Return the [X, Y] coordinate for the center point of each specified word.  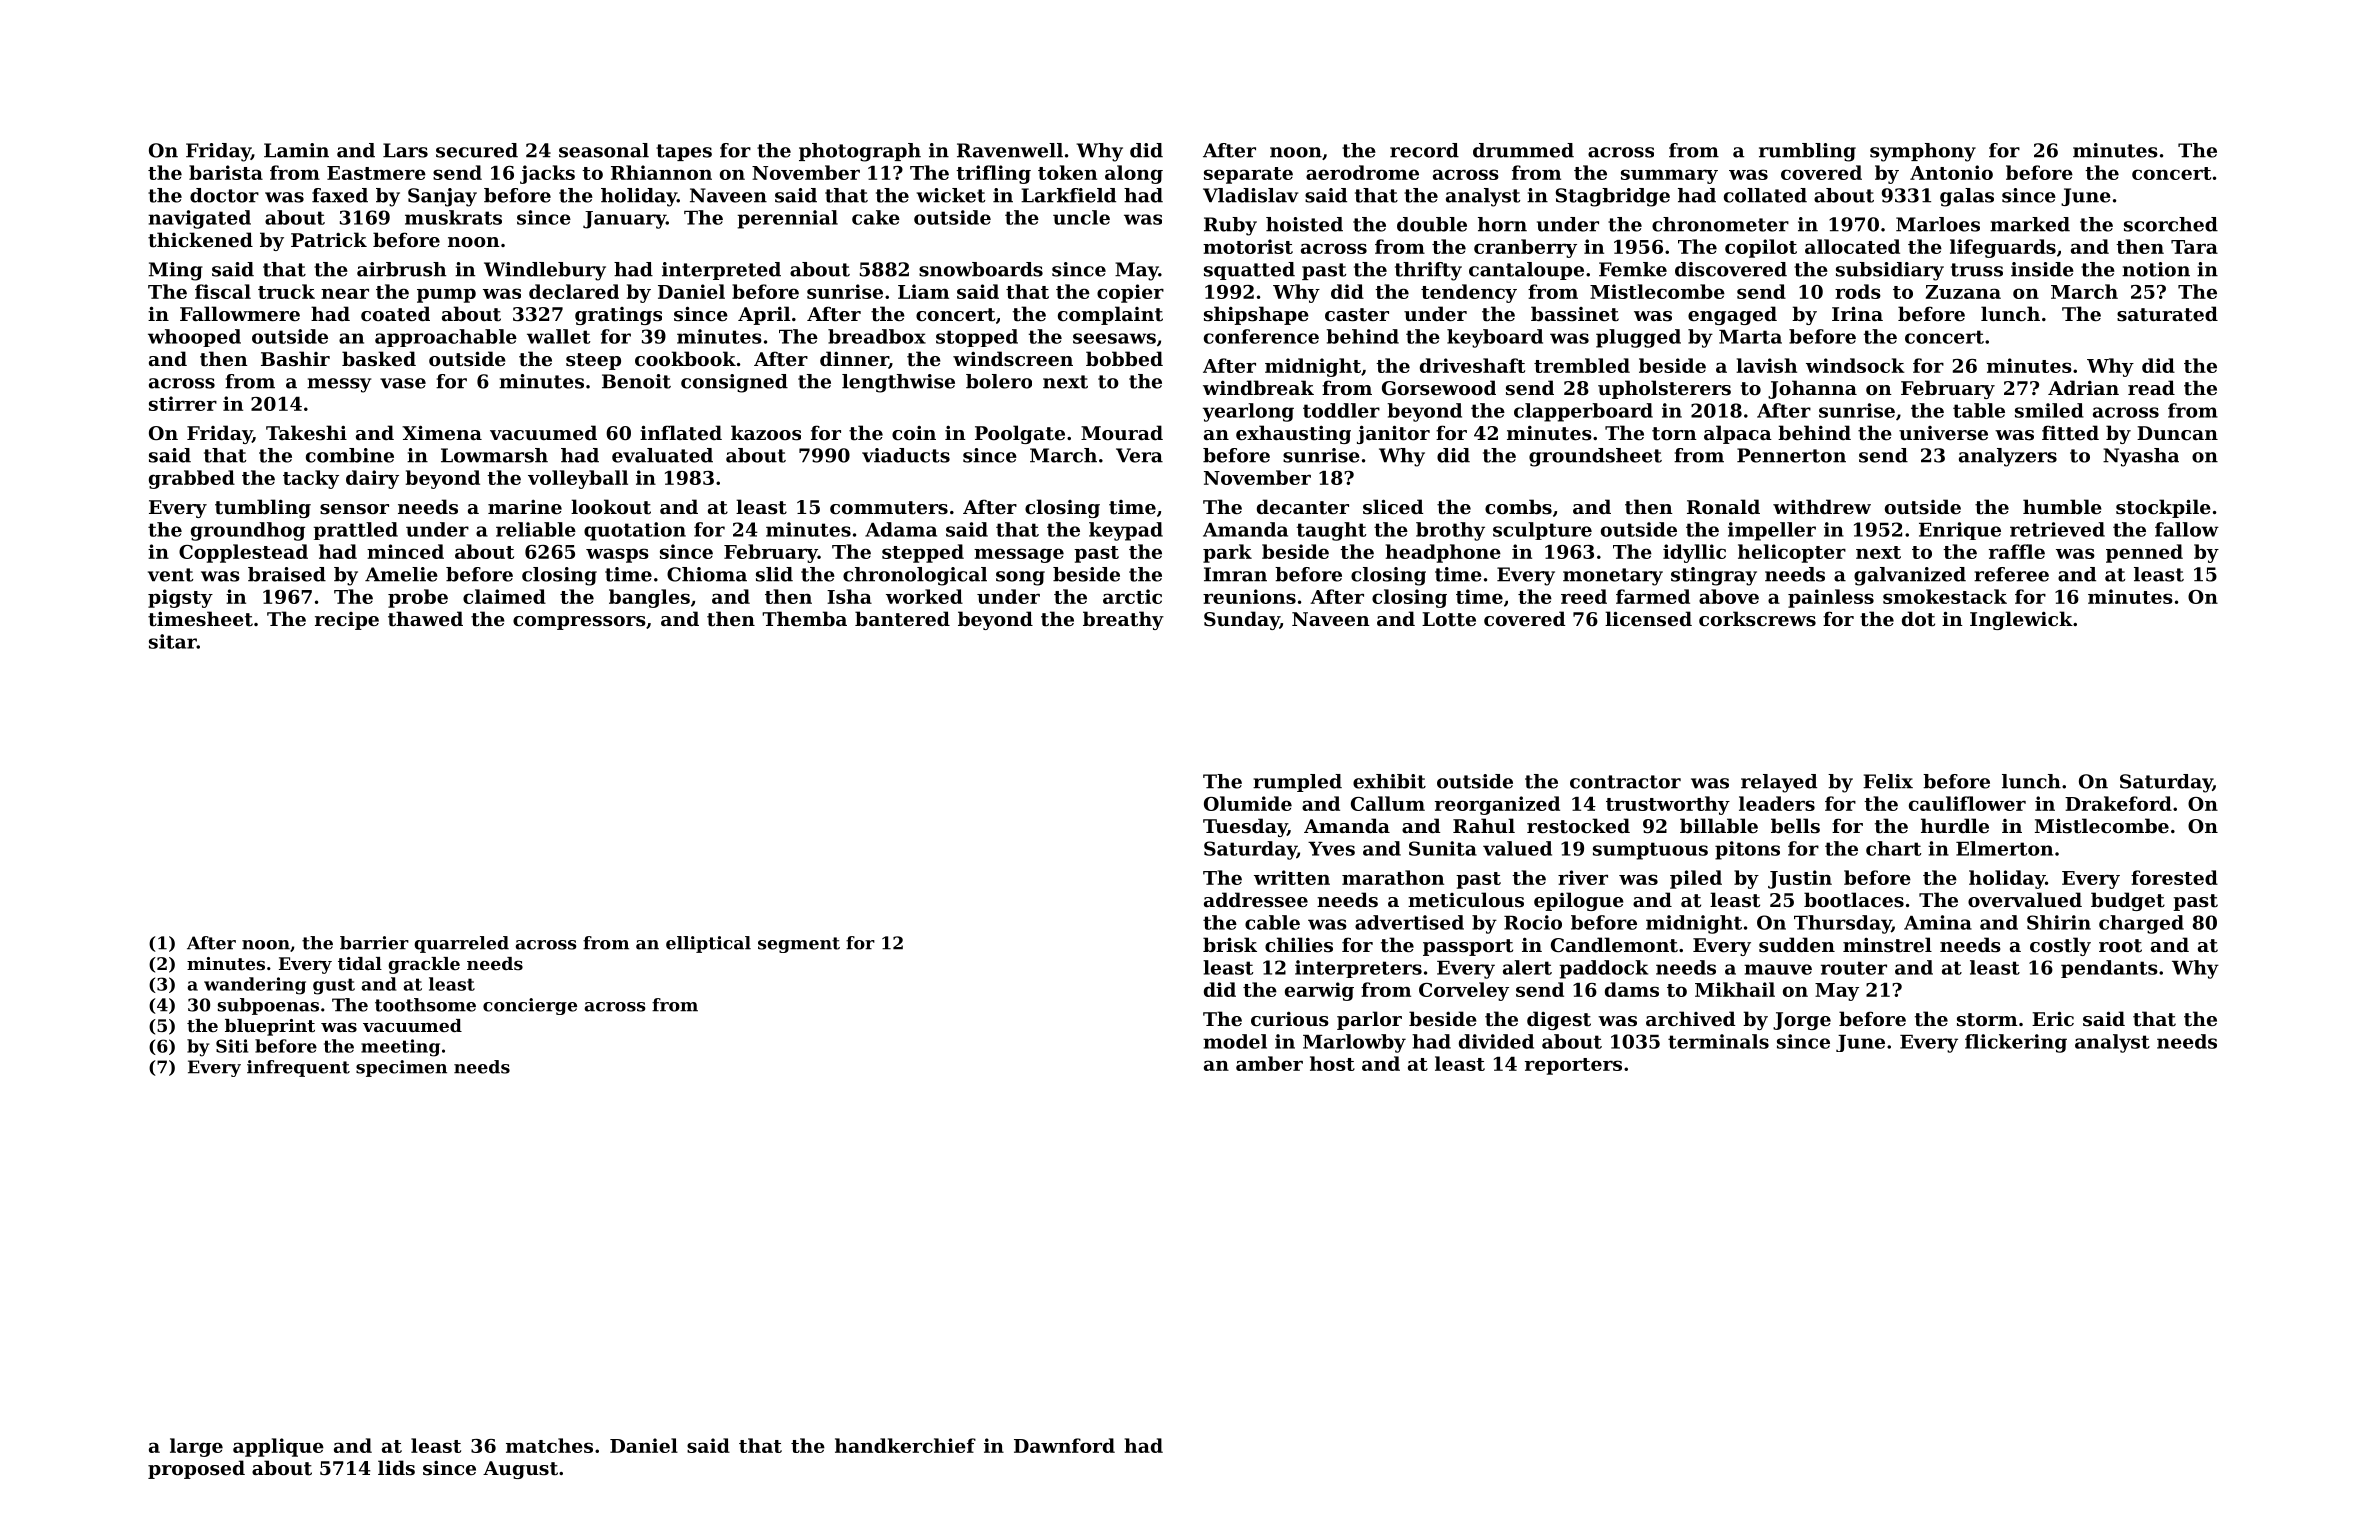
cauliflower [1967, 803]
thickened [200, 240]
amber [1269, 1063]
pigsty [180, 598]
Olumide [1248, 803]
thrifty [1428, 271]
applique [278, 1447]
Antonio [1951, 172]
